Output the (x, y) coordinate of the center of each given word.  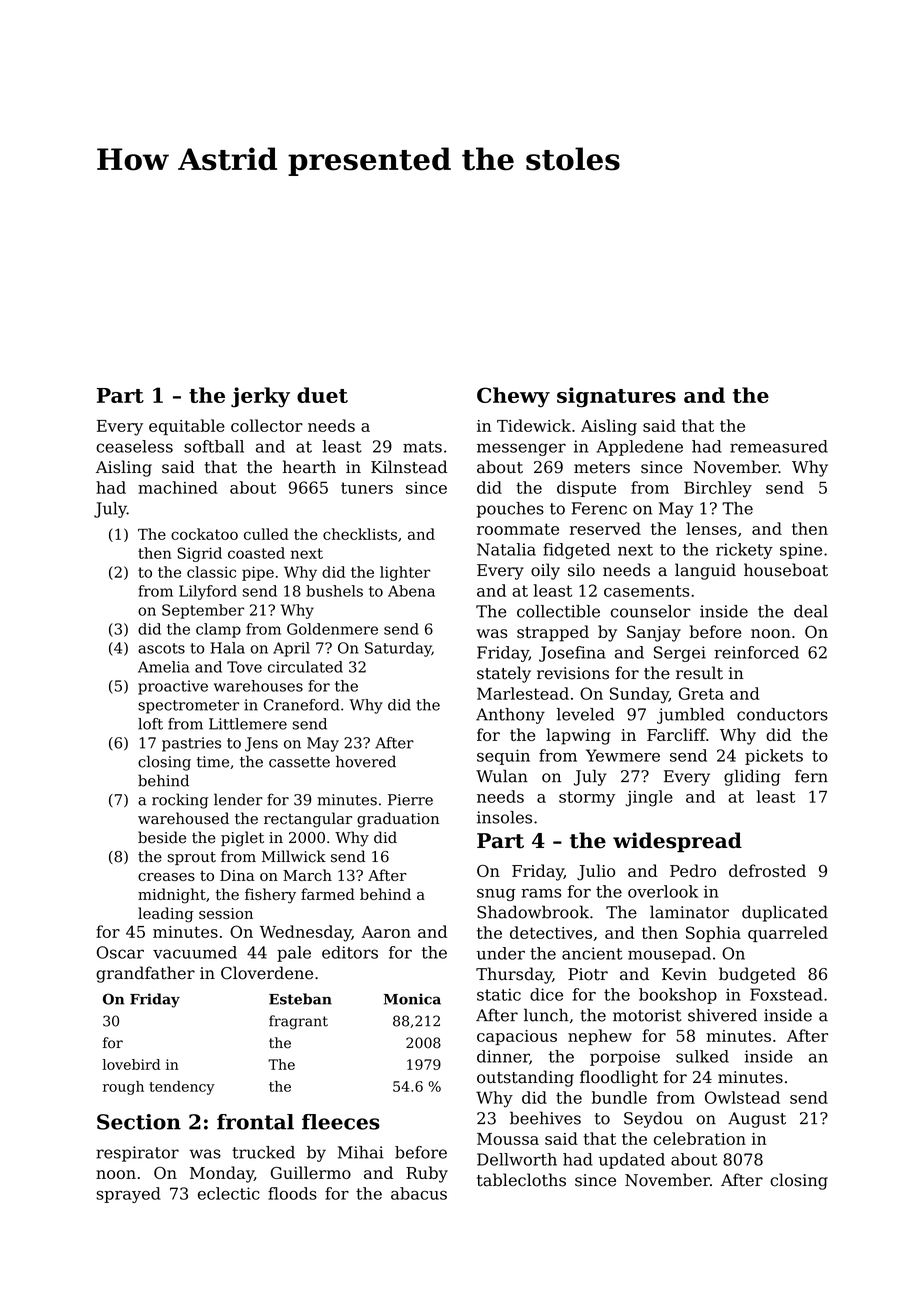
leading (166, 915)
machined (178, 487)
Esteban (300, 999)
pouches (510, 510)
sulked (702, 1056)
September (203, 611)
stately (504, 674)
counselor (651, 611)
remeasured (779, 446)
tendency (182, 1088)
